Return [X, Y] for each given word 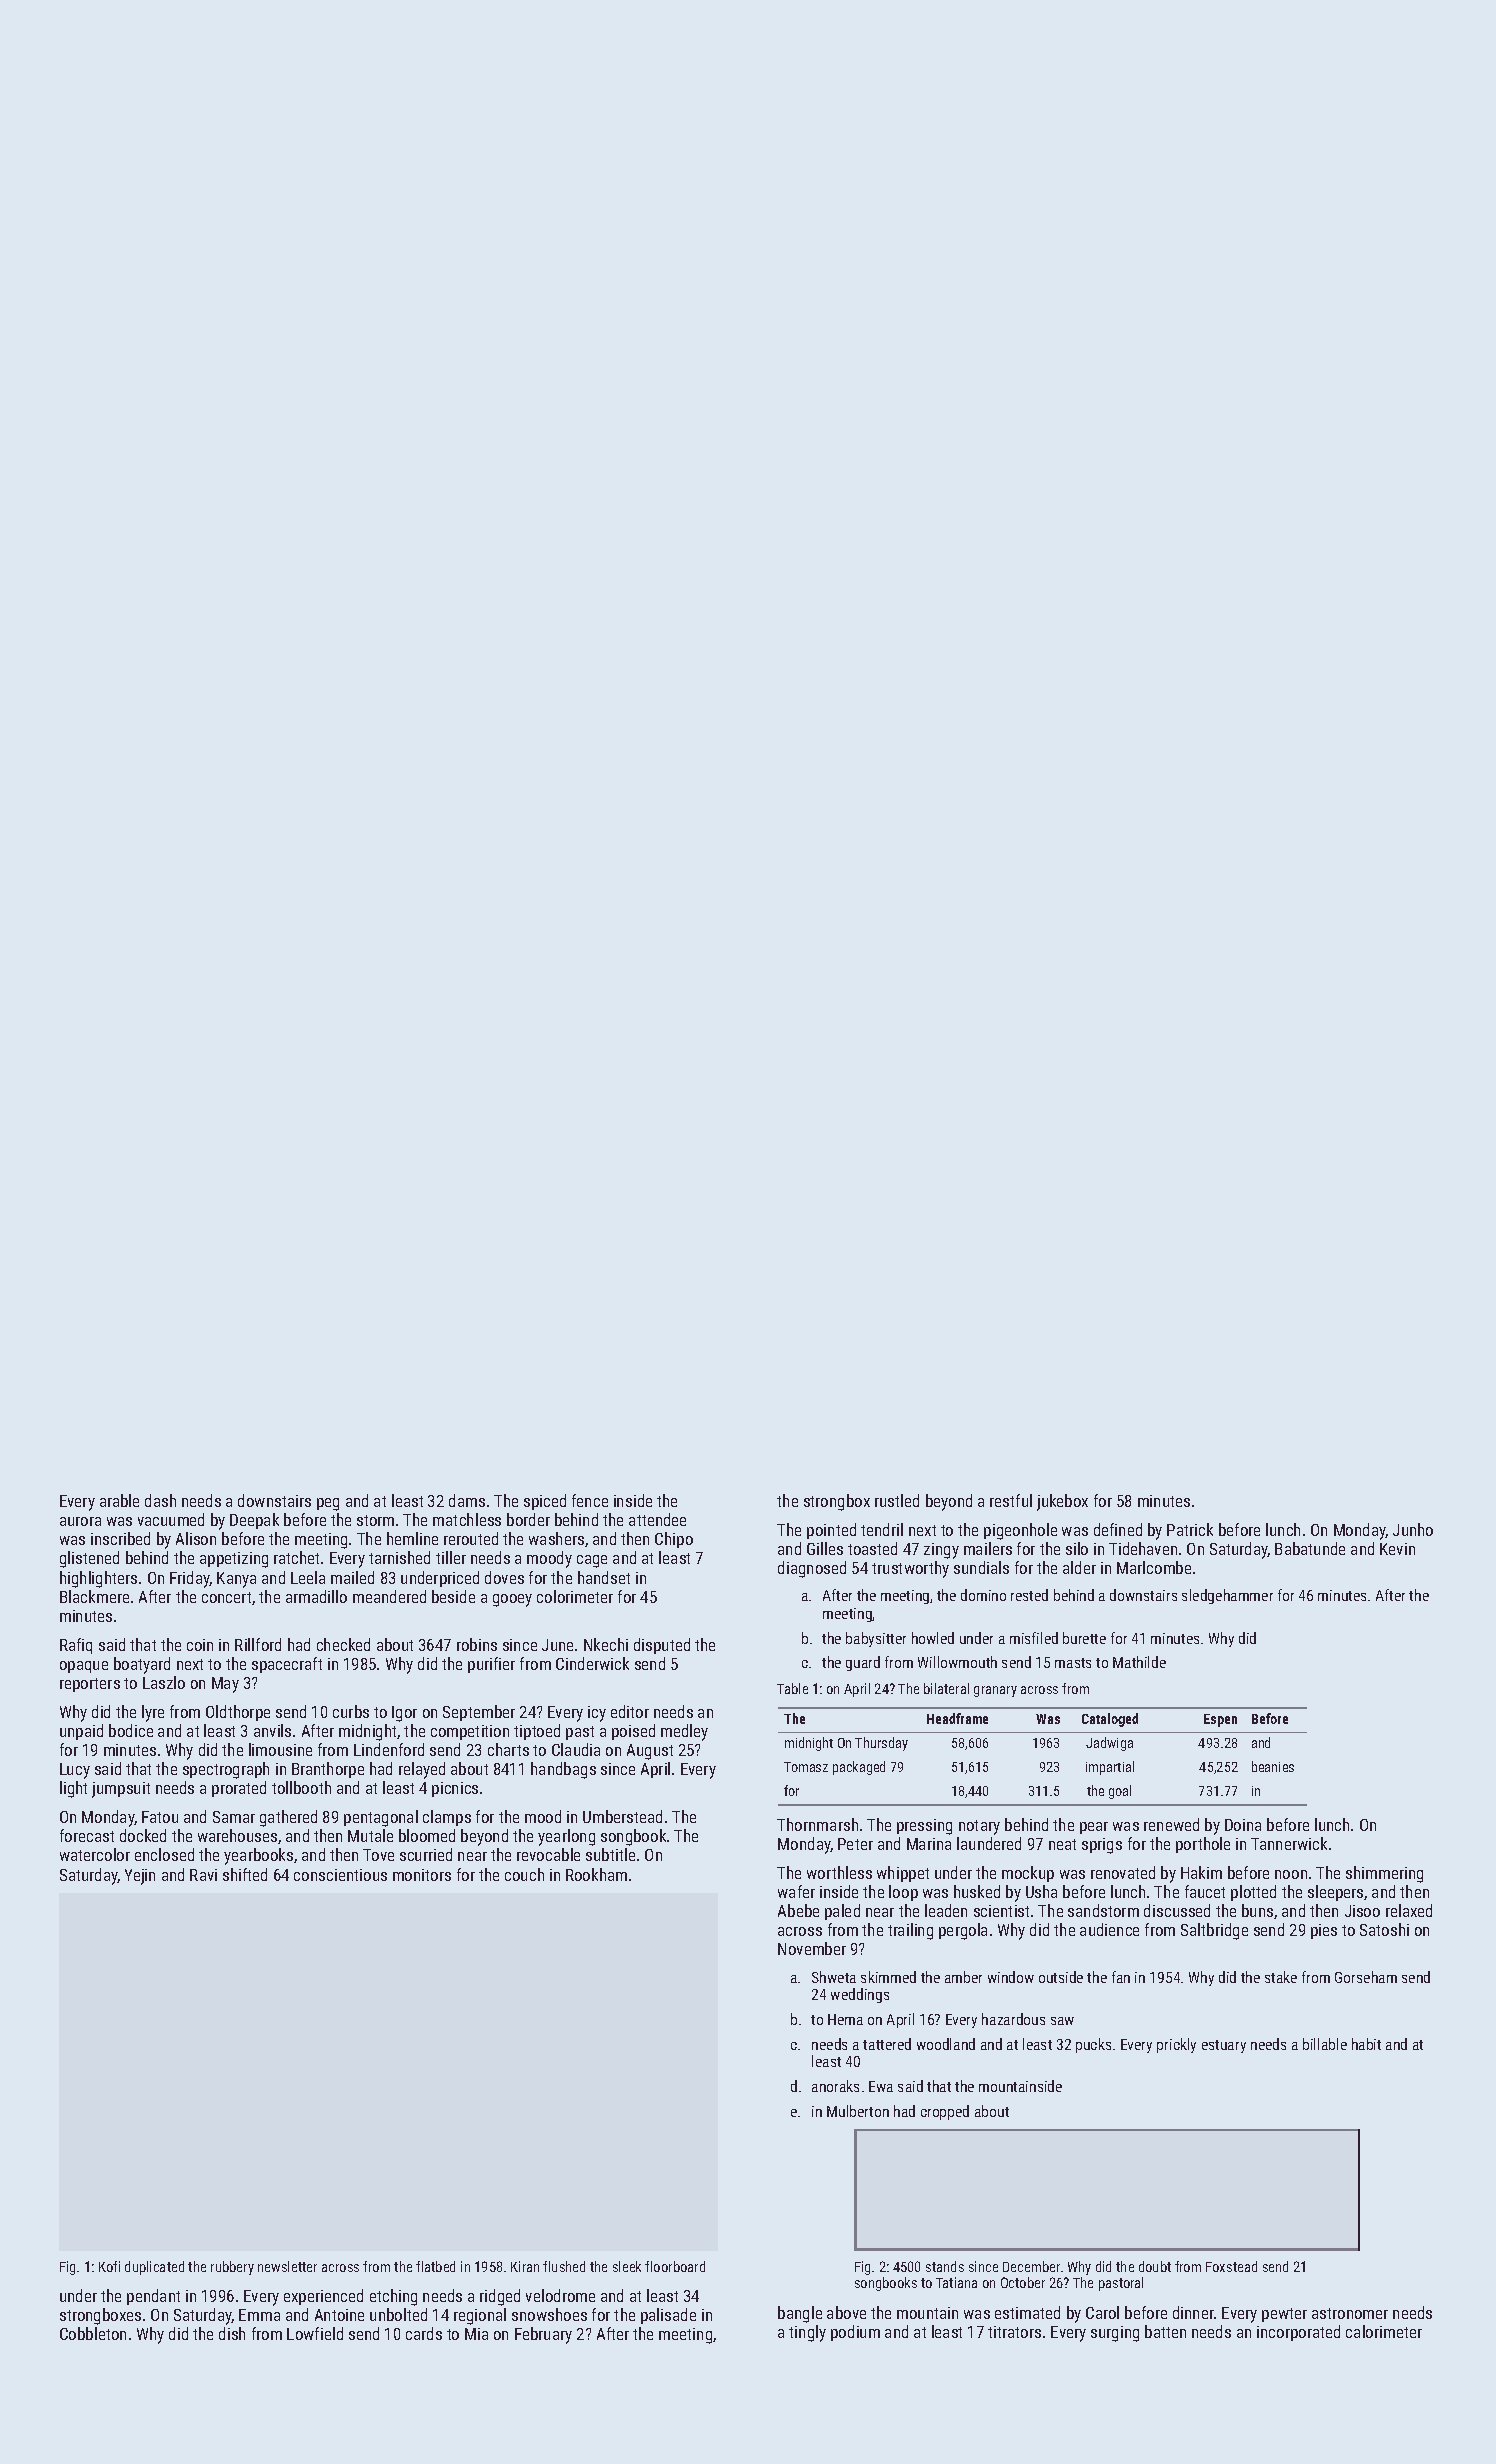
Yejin [140, 1877]
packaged [859, 1768]
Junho [1413, 1529]
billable [1325, 2044]
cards [424, 2333]
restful [1011, 1500]
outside [1061, 1977]
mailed [352, 1577]
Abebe [798, 1910]
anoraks [835, 2086]
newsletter [287, 2266]
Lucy [75, 1771]
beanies [1273, 1766]
